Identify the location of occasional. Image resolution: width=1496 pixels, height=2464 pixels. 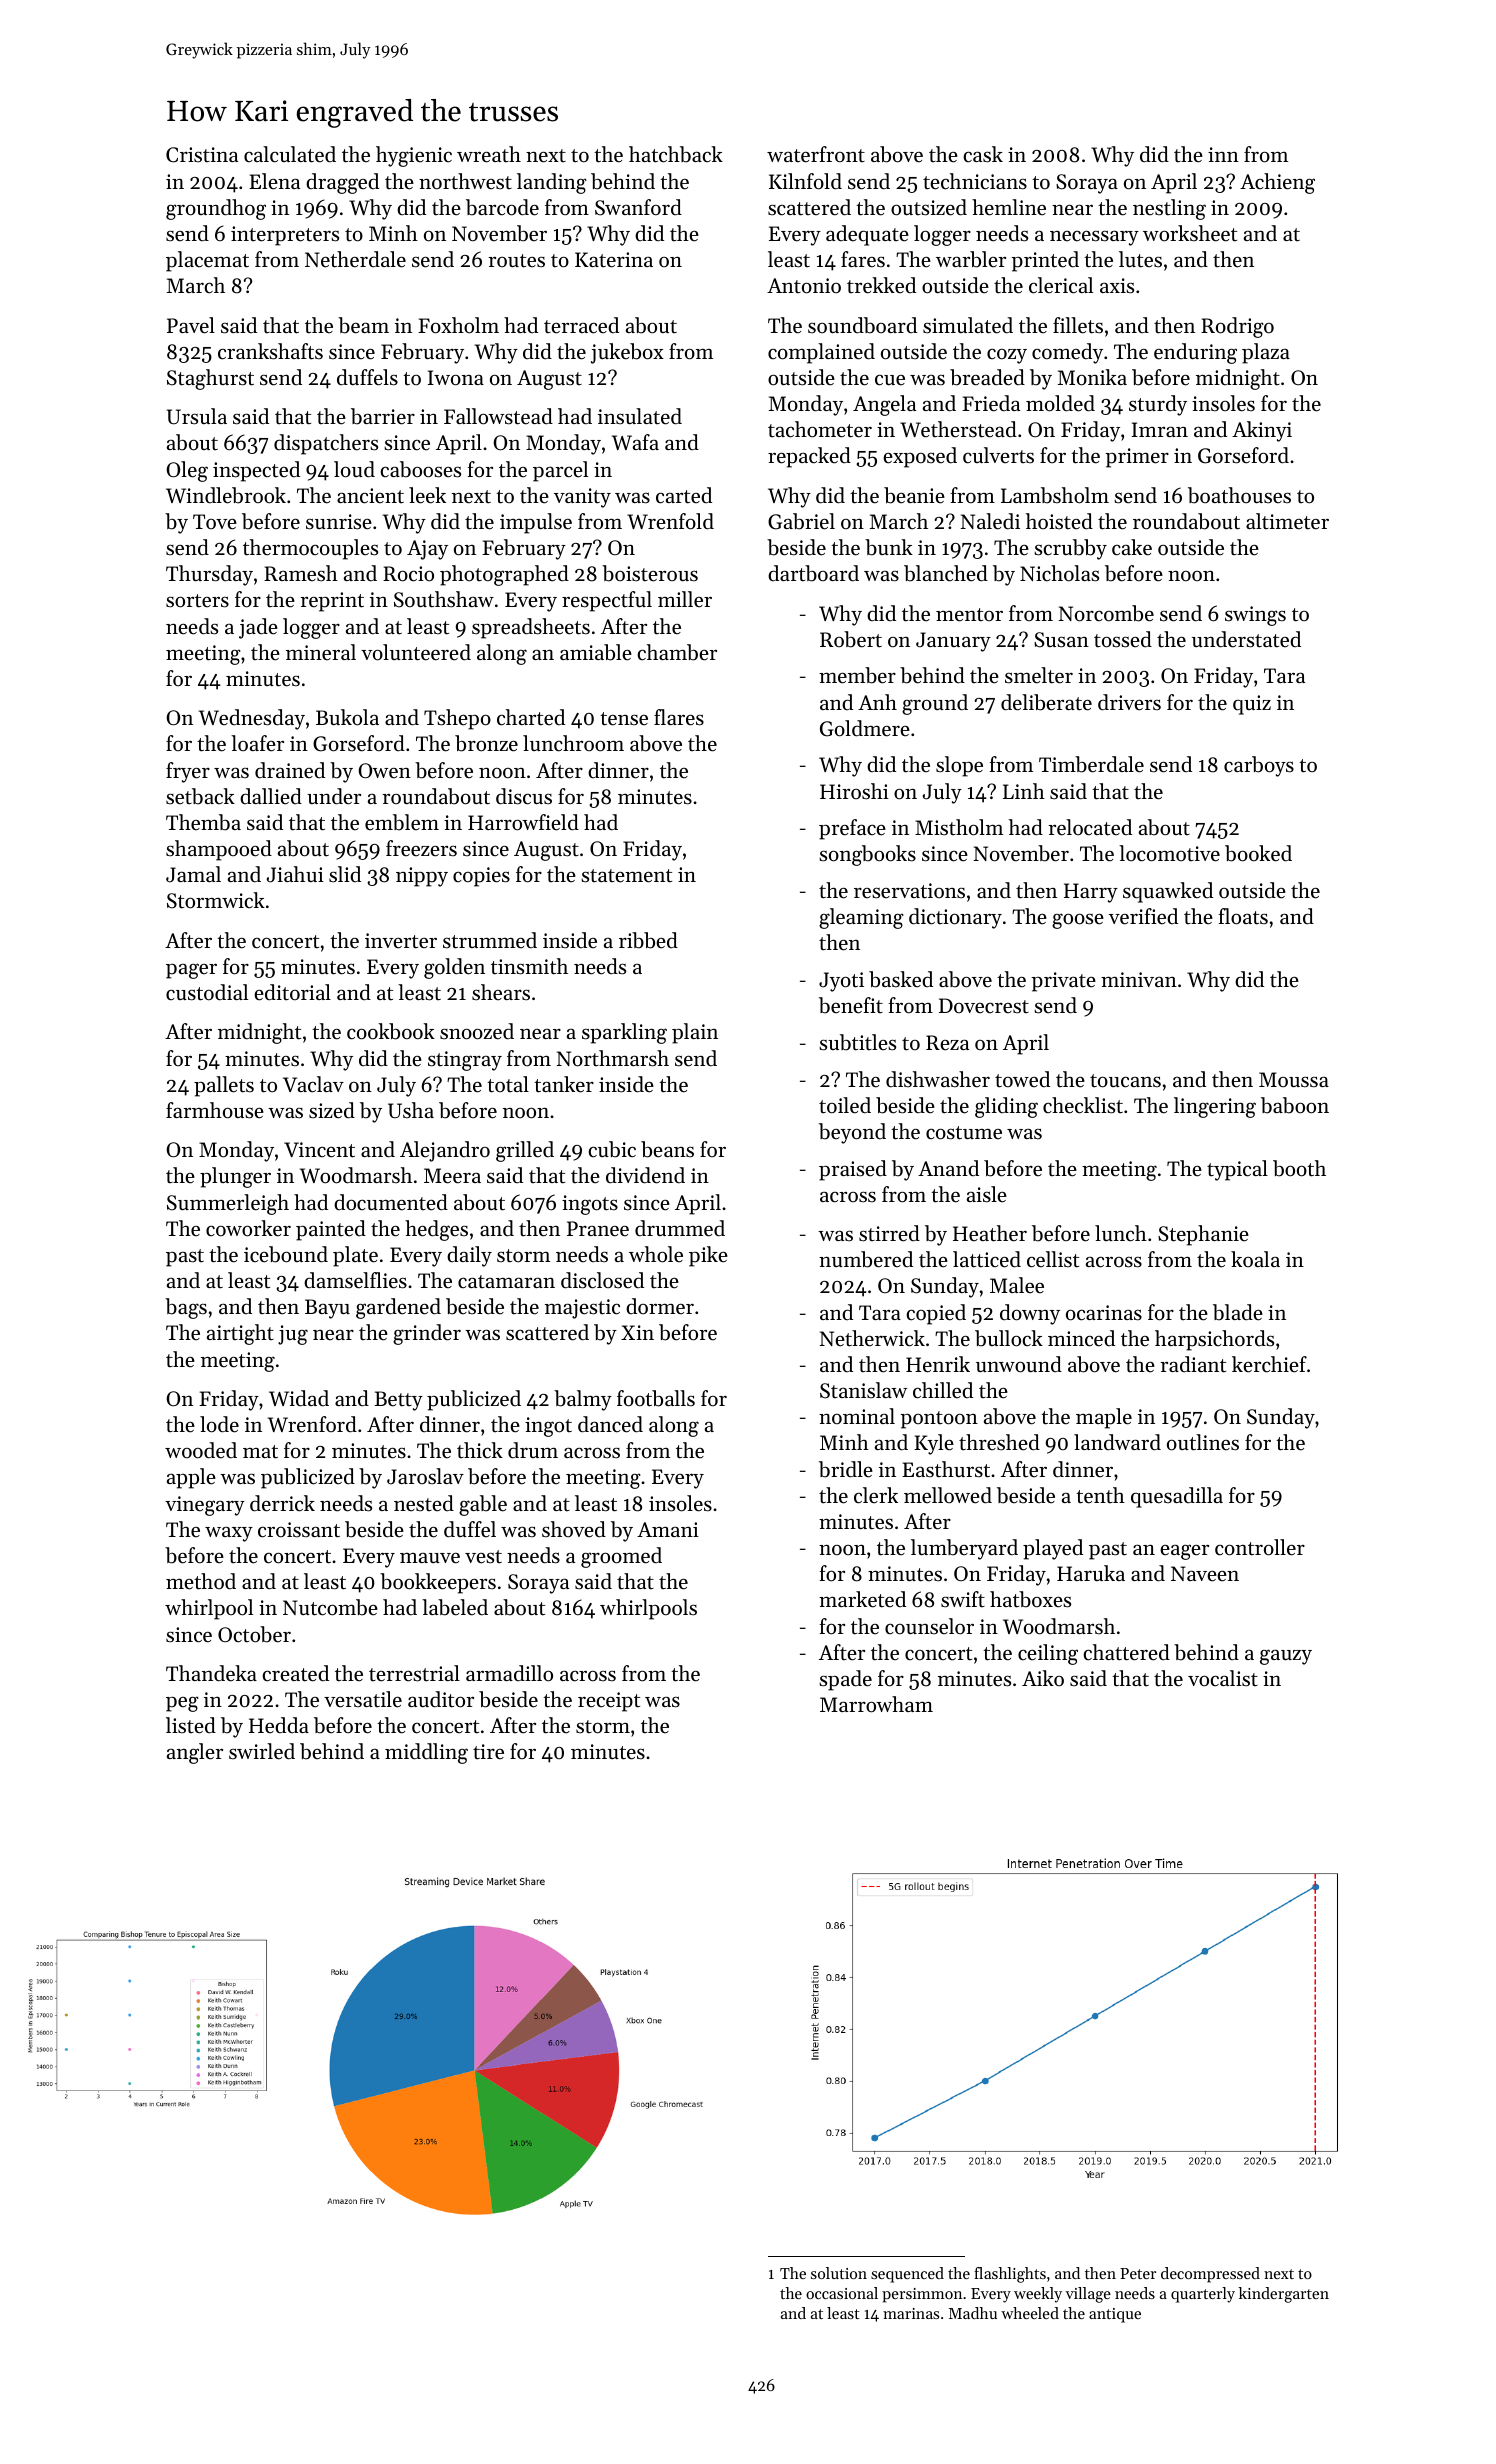
(842, 2293).
